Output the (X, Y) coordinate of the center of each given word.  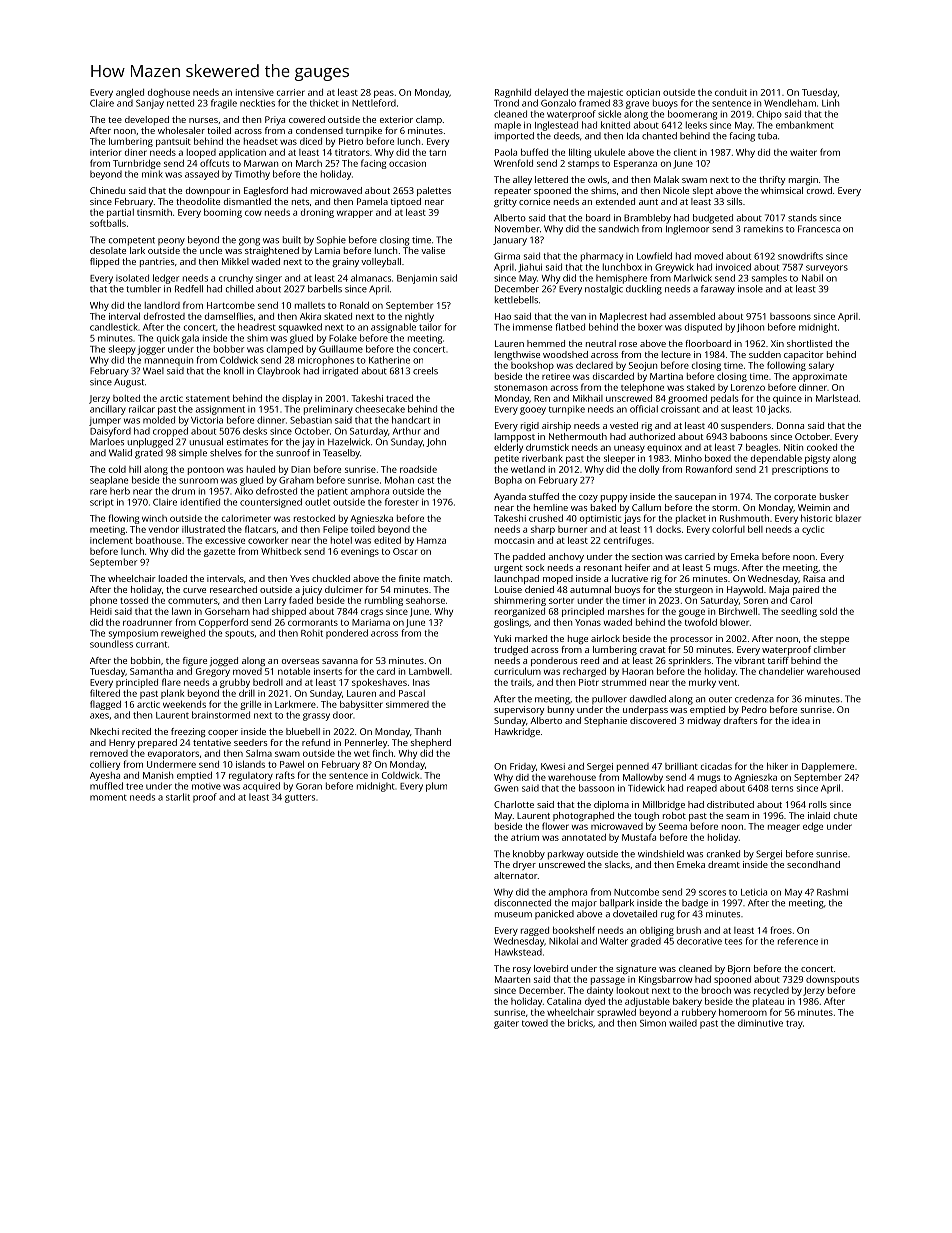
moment (108, 797)
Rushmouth (744, 518)
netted (180, 103)
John (436, 442)
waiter (803, 152)
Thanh (427, 731)
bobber (229, 349)
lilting (580, 153)
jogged (224, 661)
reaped (702, 789)
